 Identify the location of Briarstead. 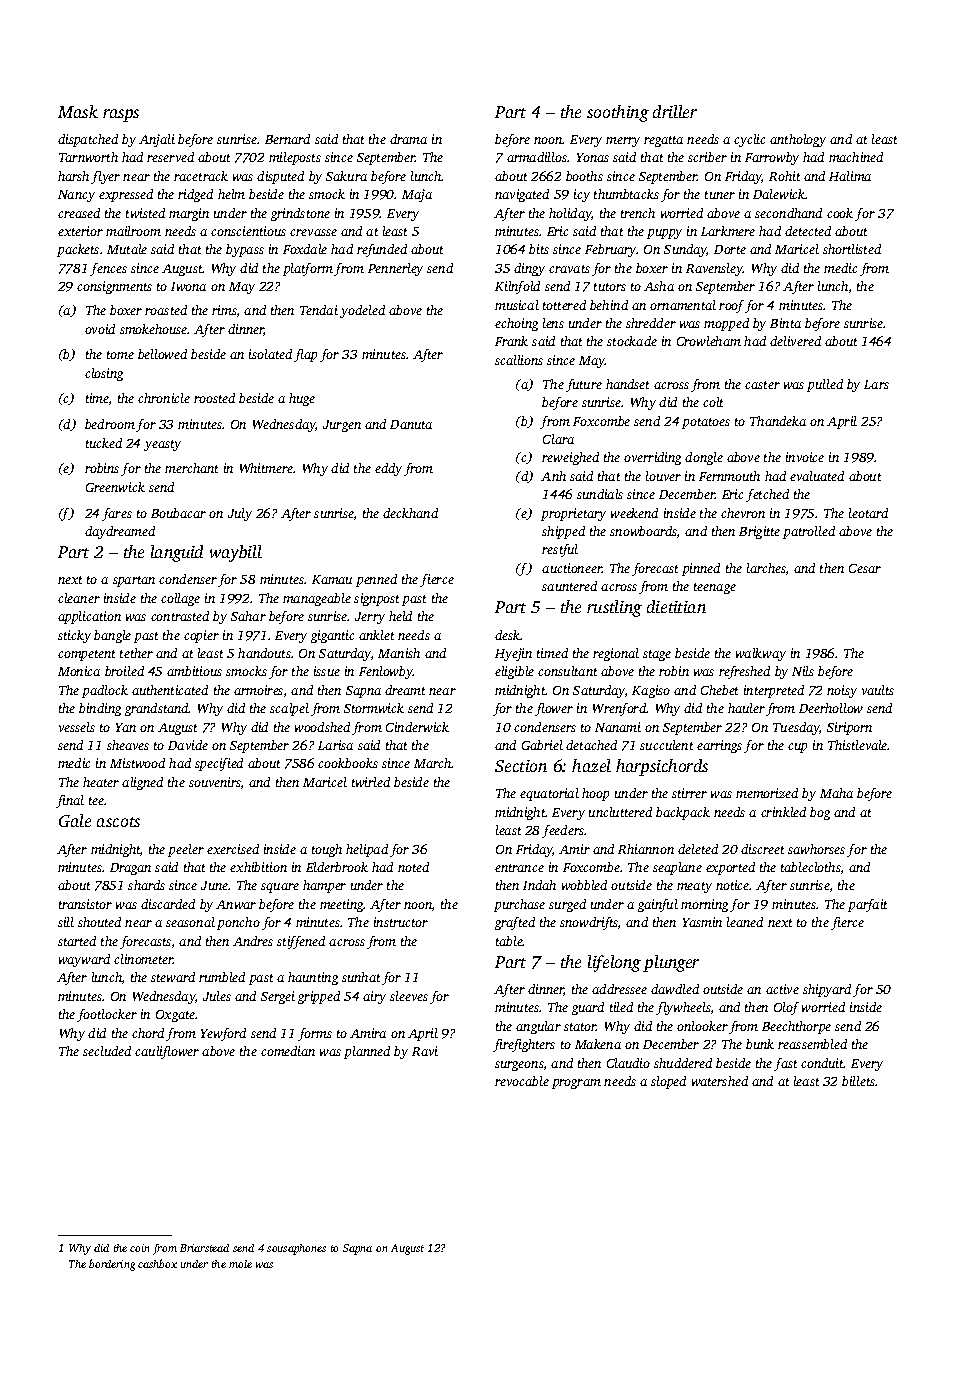
(204, 1248).
